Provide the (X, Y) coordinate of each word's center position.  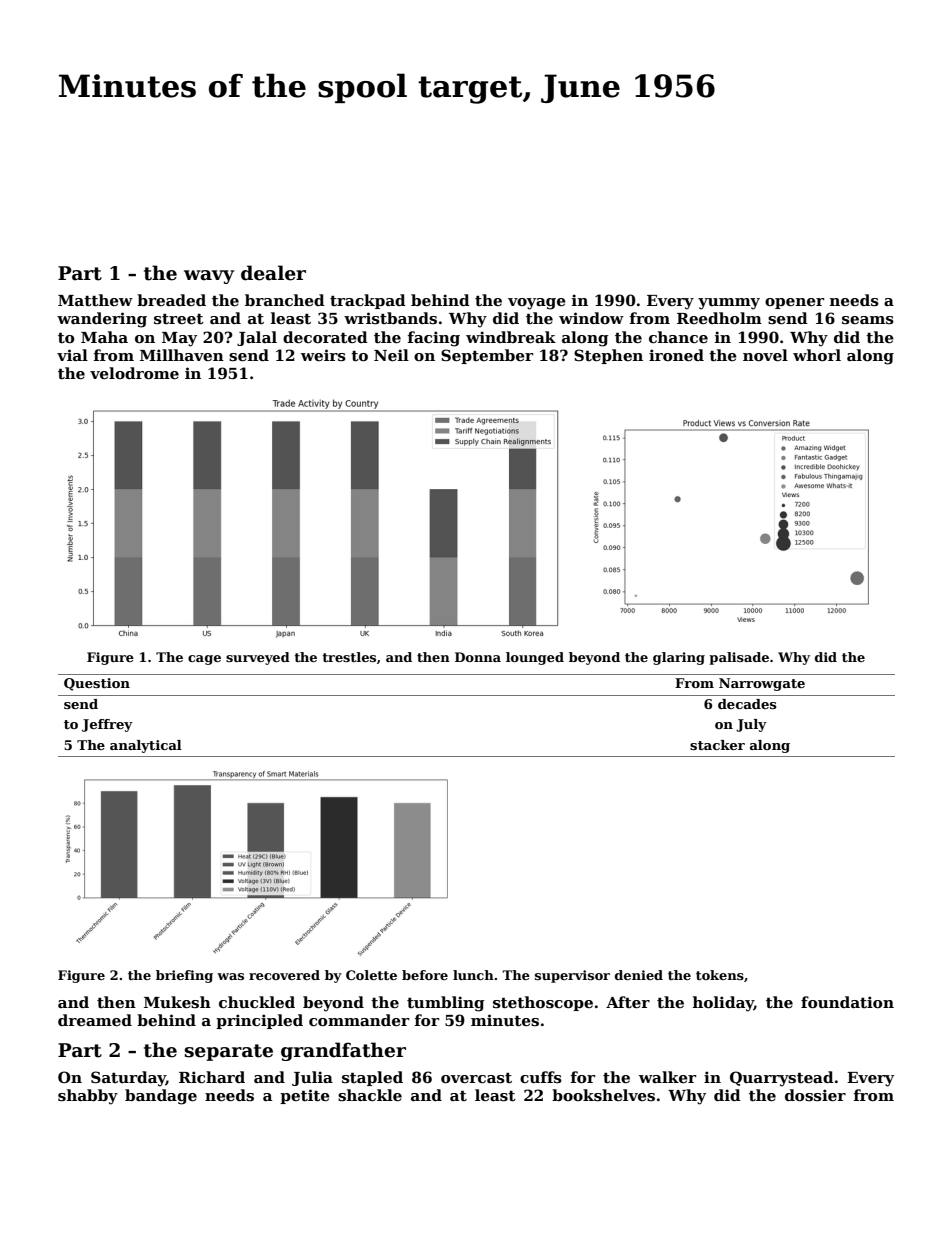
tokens (720, 975)
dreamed (95, 1020)
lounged (535, 658)
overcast (476, 1078)
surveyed (258, 658)
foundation (847, 1002)
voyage (537, 304)
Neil (391, 355)
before (425, 975)
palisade (739, 658)
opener (794, 303)
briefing (184, 976)
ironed (676, 355)
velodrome (134, 373)
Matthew (95, 300)
